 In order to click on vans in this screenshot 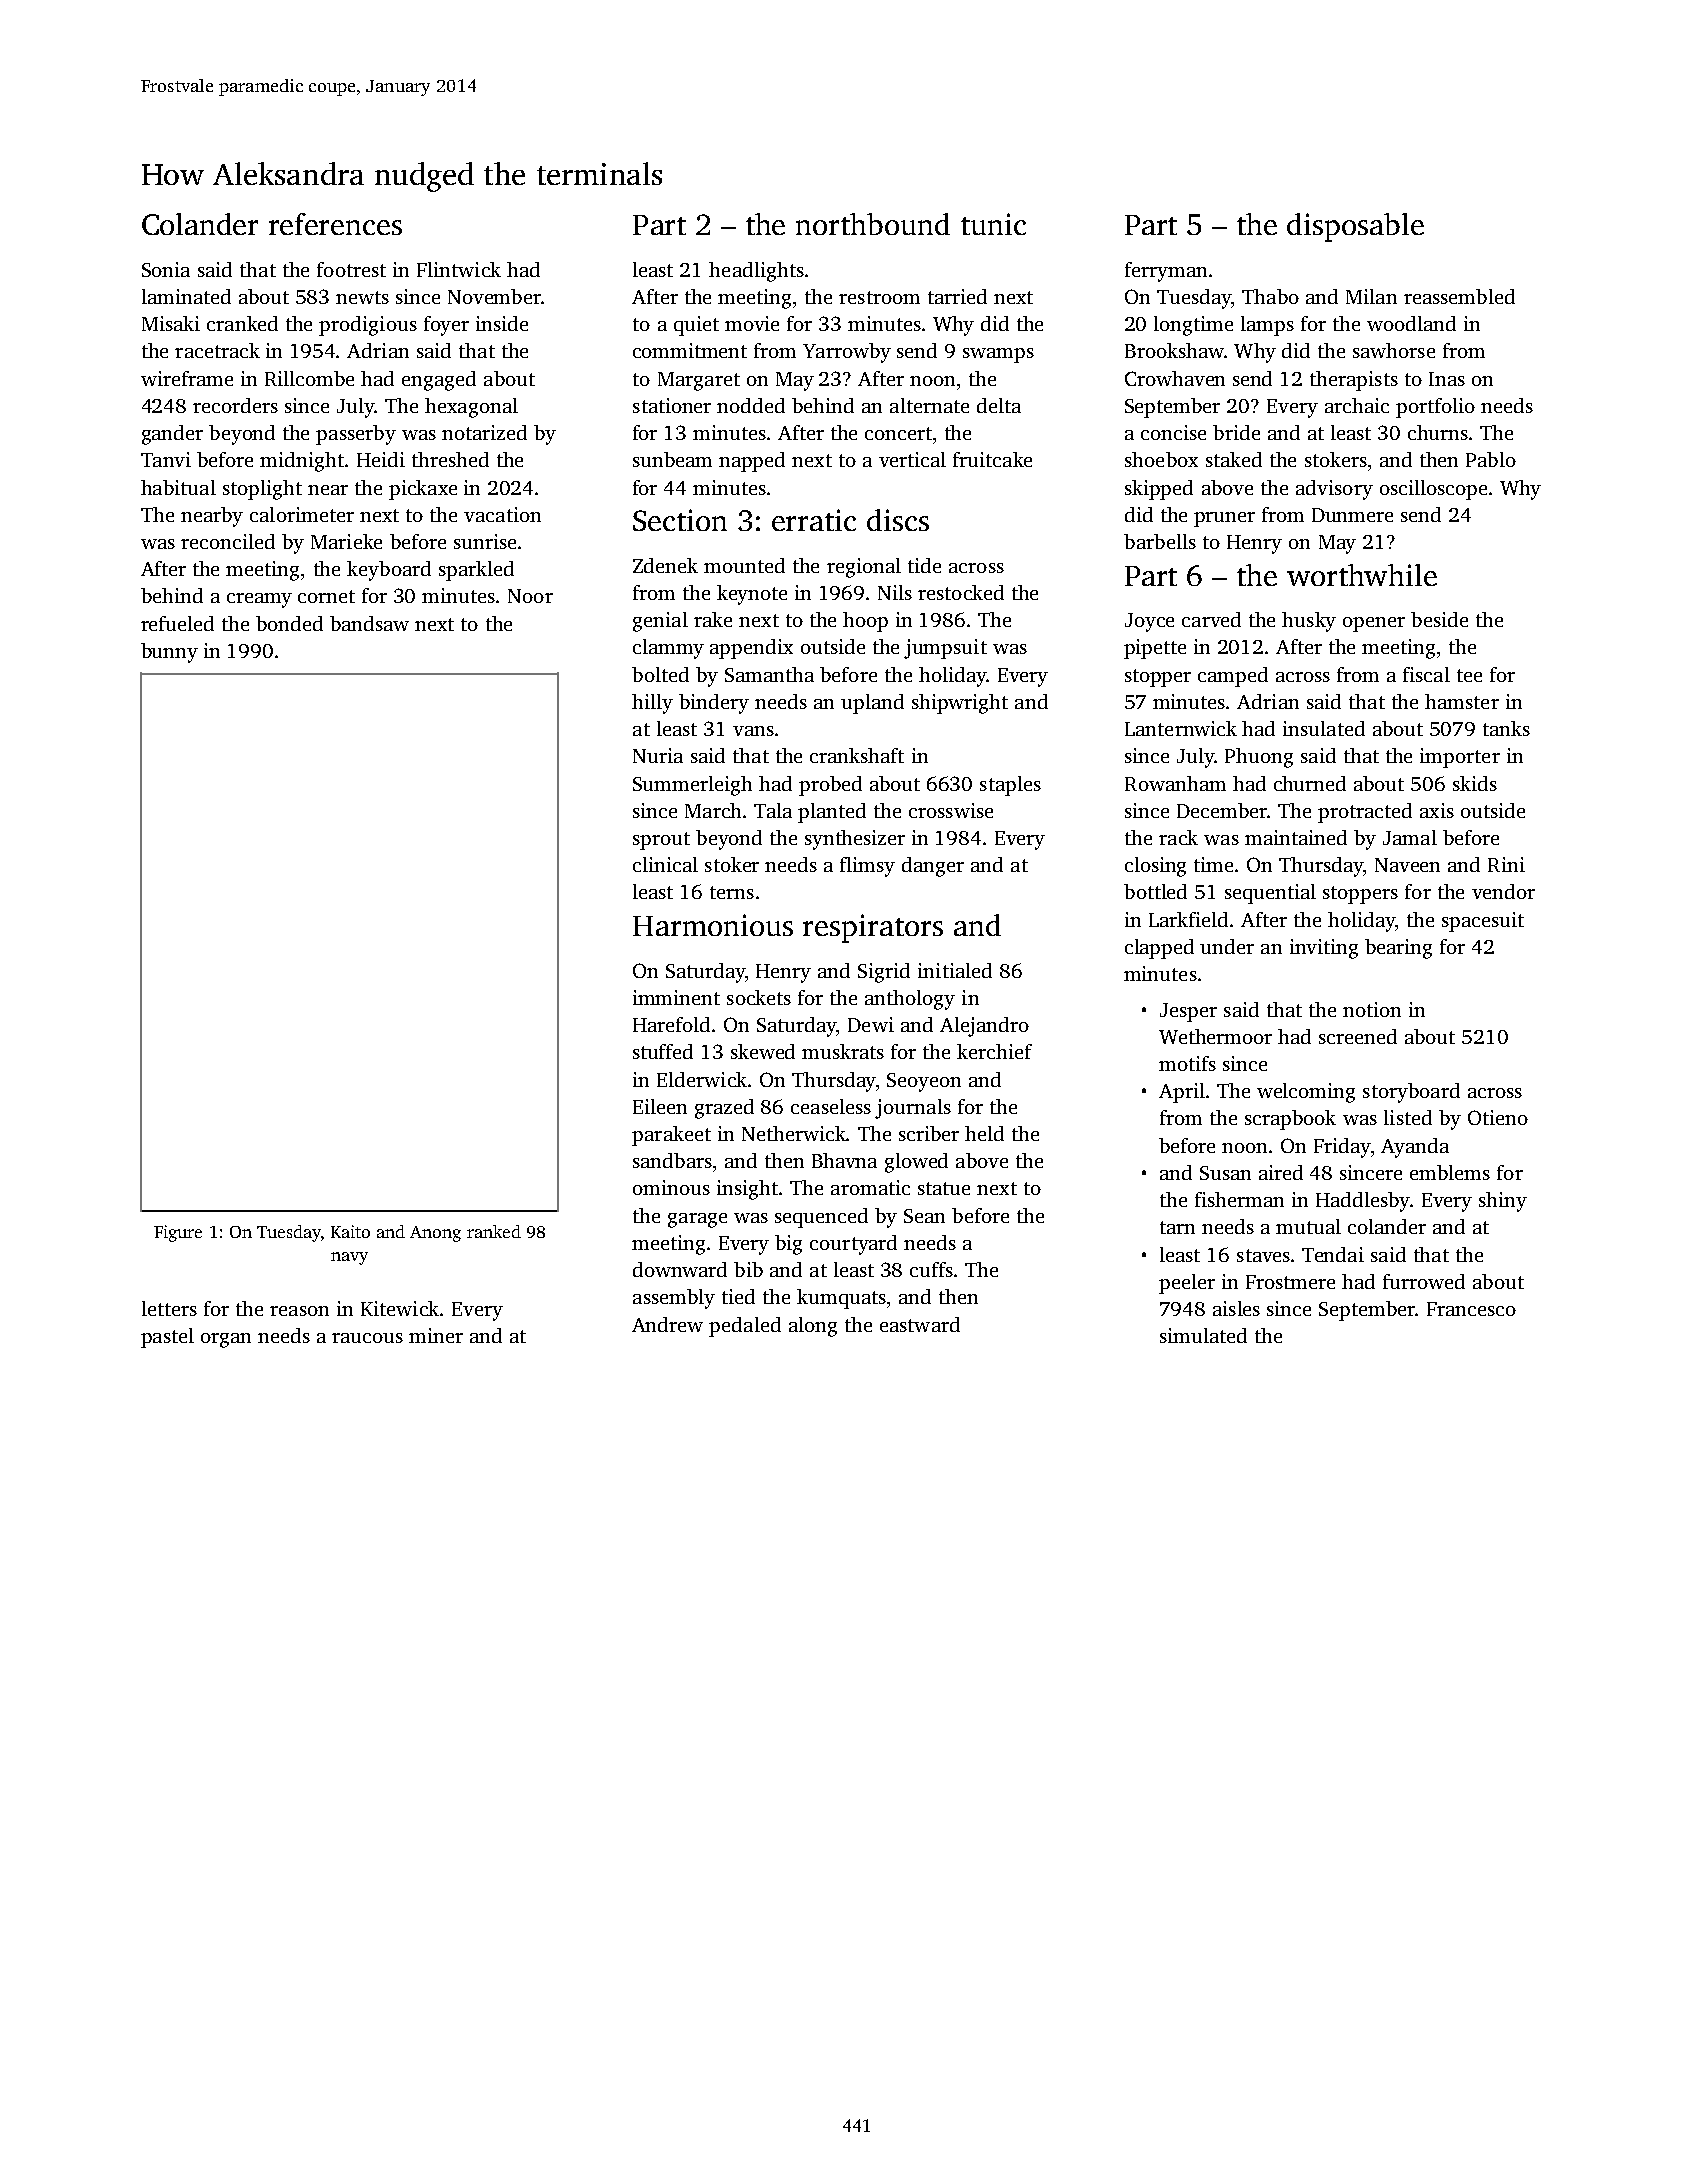, I will do `click(753, 731)`.
